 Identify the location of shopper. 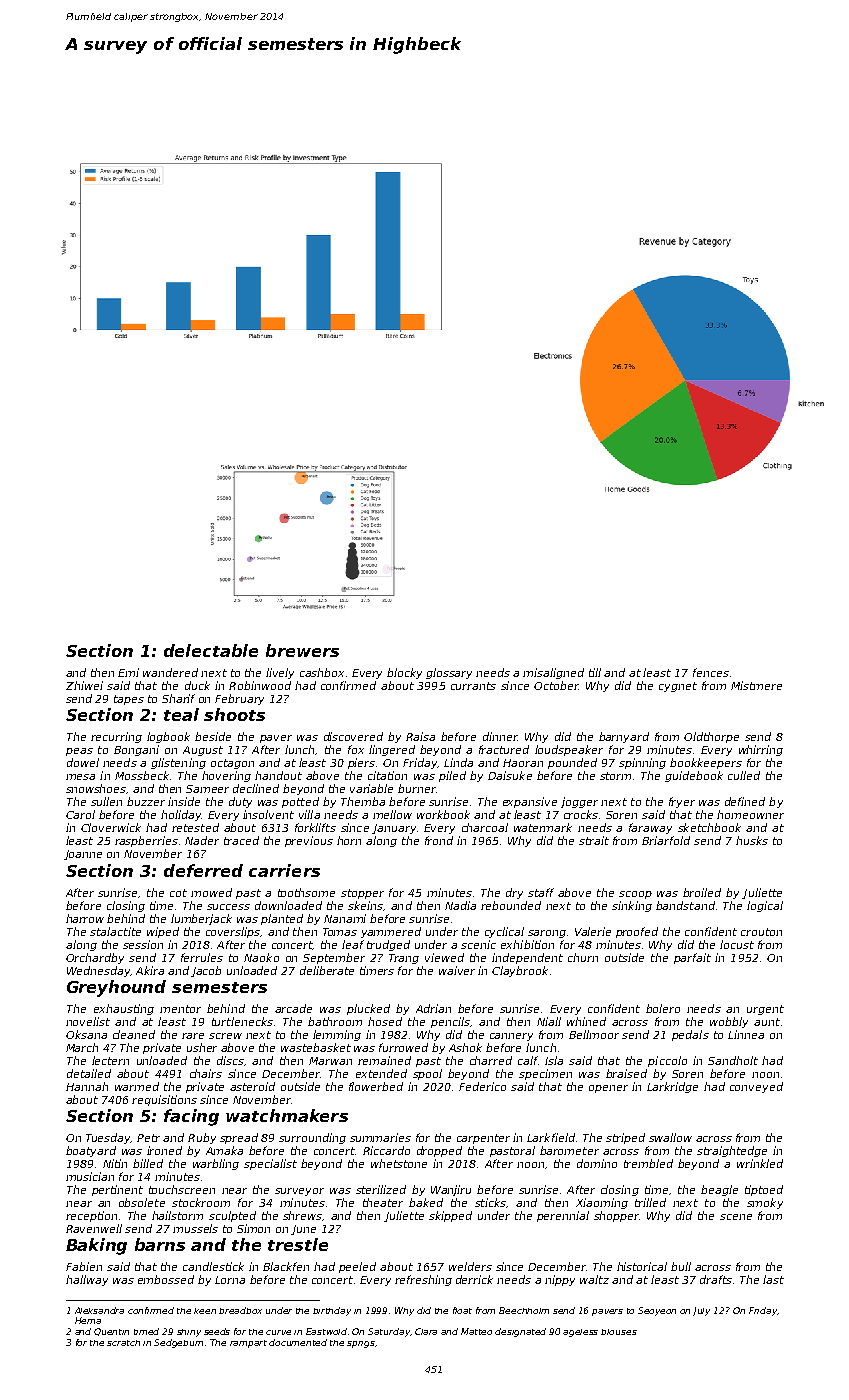
(616, 1216).
